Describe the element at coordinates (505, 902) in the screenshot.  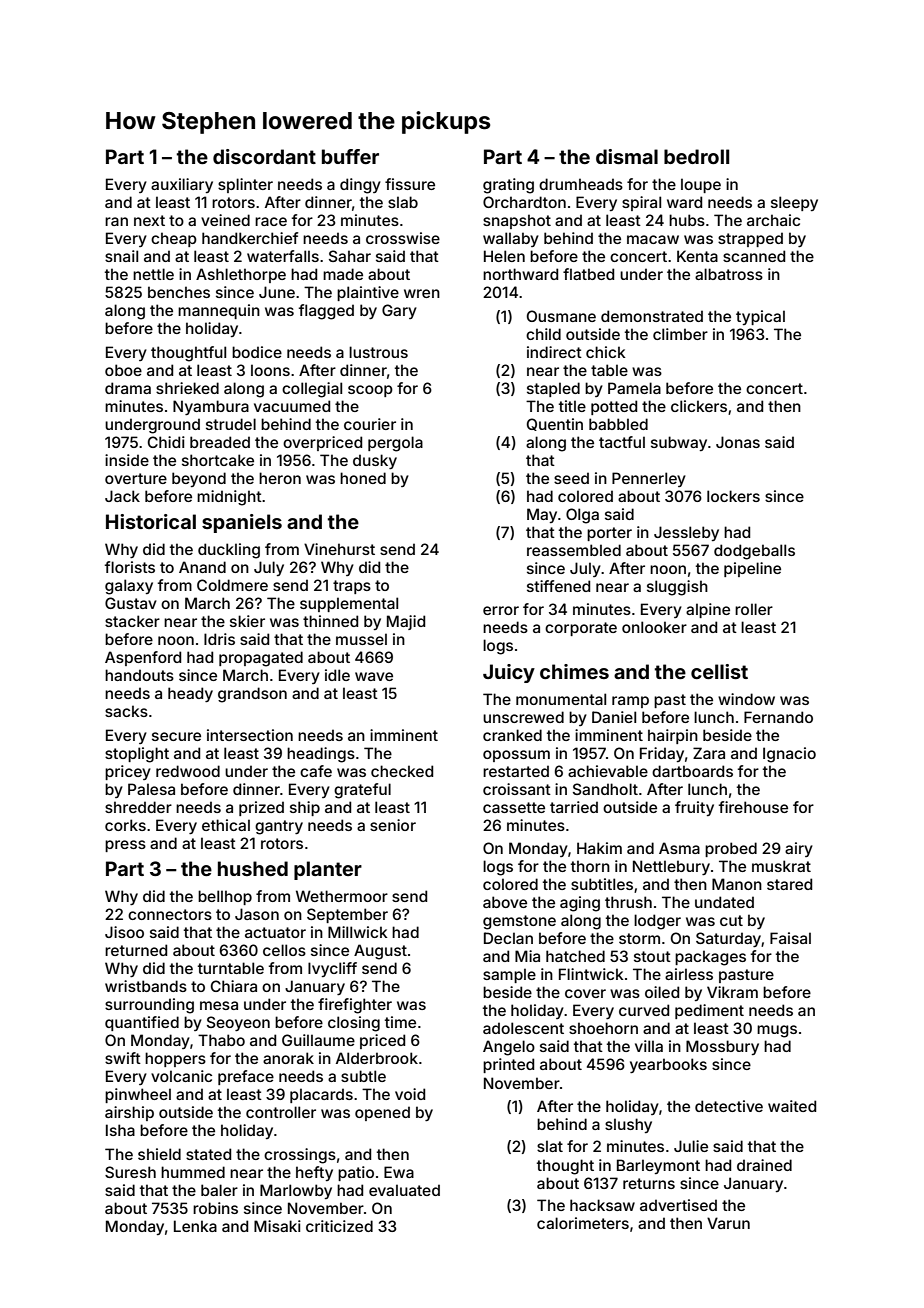
I see `above` at that location.
